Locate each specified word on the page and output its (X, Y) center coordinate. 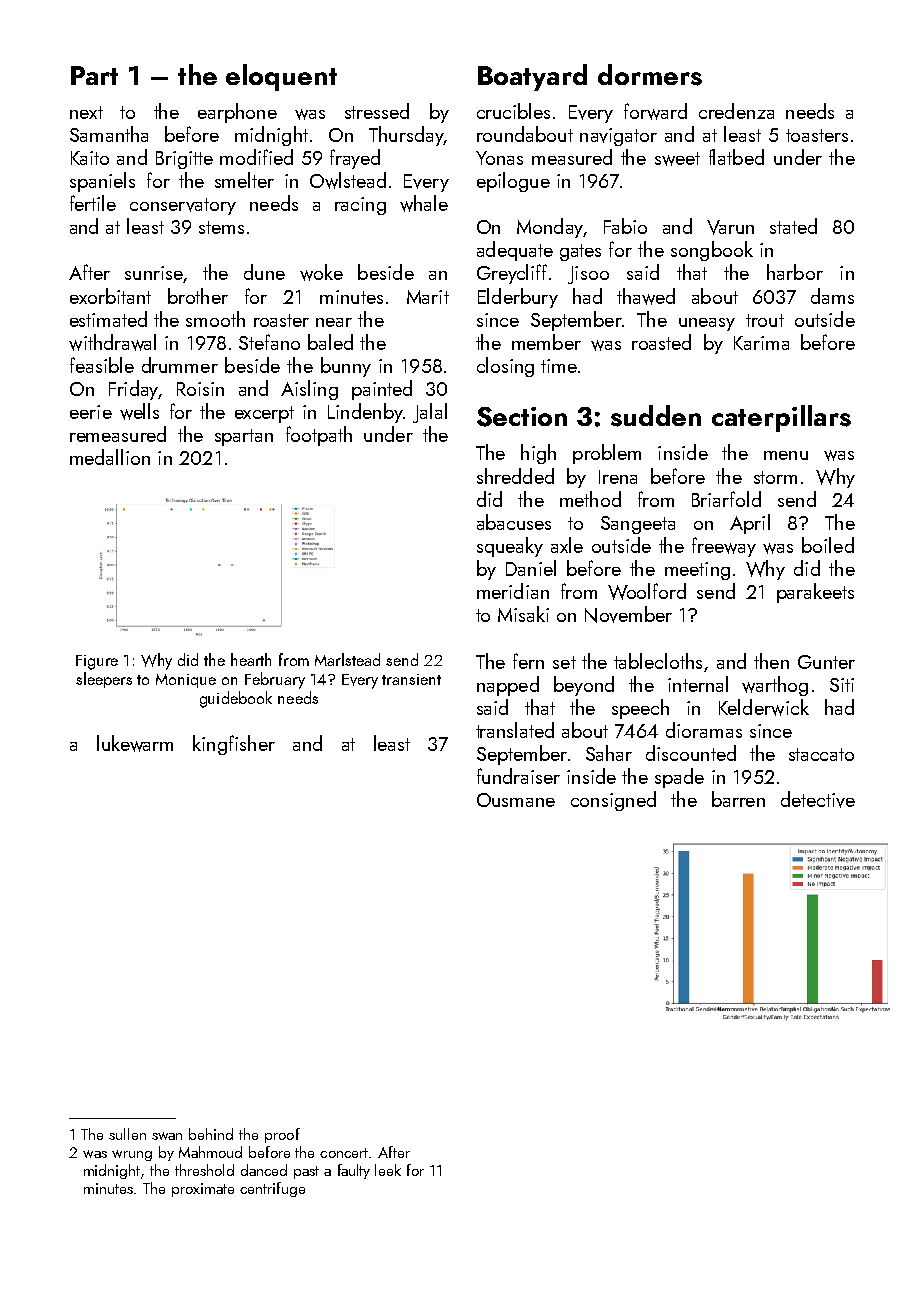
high (538, 454)
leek (388, 1170)
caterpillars (781, 418)
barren (738, 799)
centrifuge (272, 1189)
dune (264, 272)
